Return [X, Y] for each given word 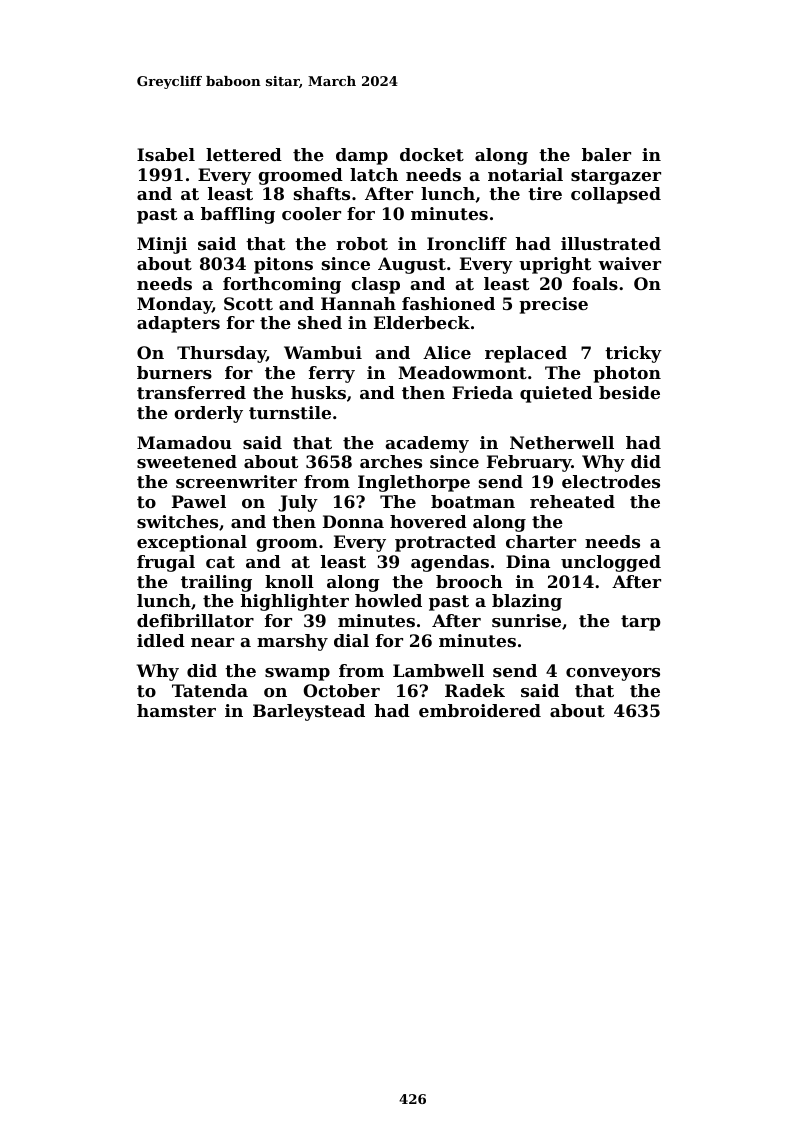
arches [391, 461]
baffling [238, 215]
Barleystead [309, 712]
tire [545, 193]
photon [627, 374]
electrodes [611, 481]
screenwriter [236, 481]
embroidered [480, 710]
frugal [166, 563]
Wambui [323, 352]
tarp [641, 623]
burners [174, 372]
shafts [322, 193]
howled [388, 600]
